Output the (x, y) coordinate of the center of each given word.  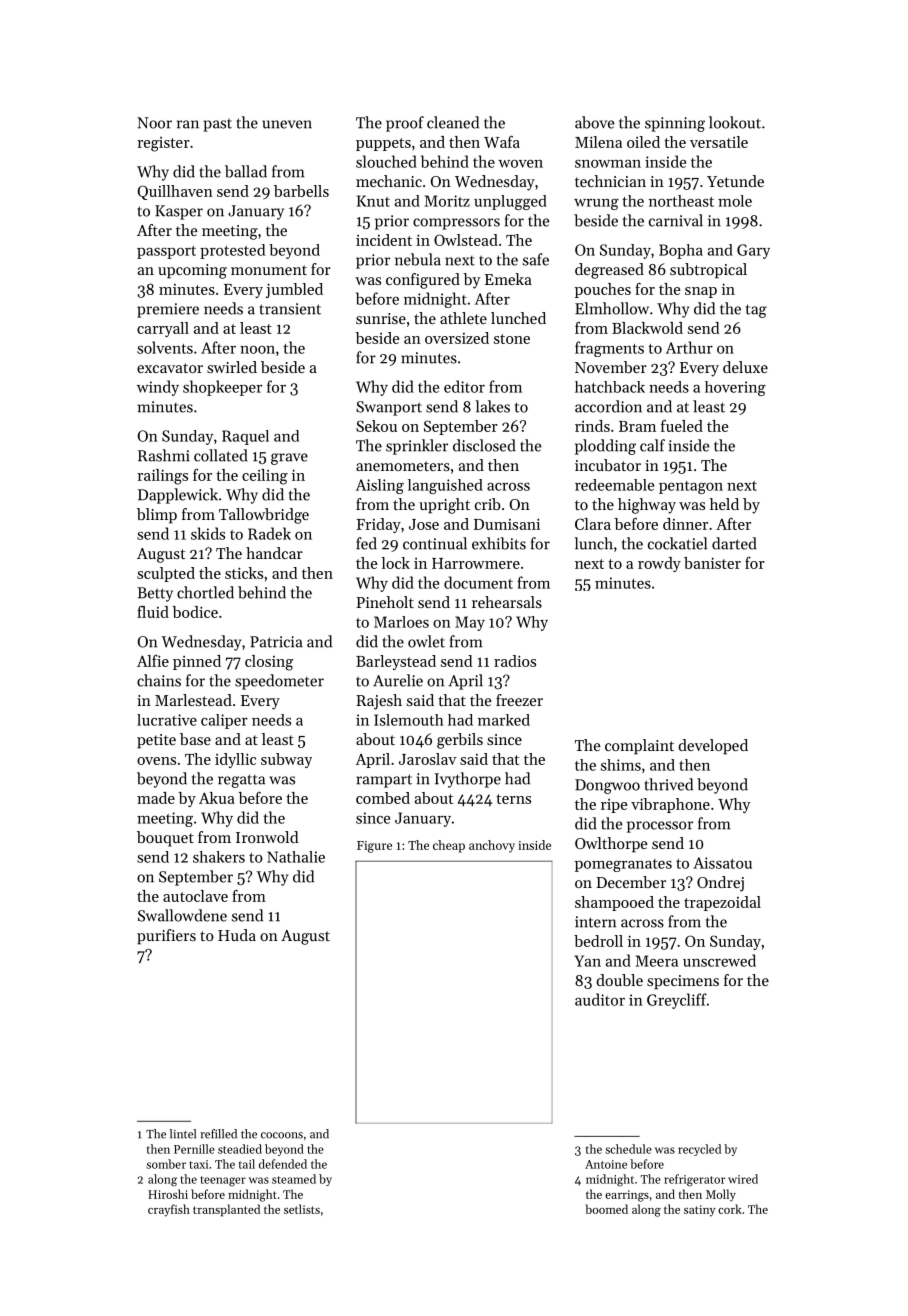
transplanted (226, 1210)
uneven (287, 124)
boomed (607, 1209)
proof (405, 124)
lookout (735, 122)
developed (713, 747)
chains (159, 680)
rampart (384, 781)
